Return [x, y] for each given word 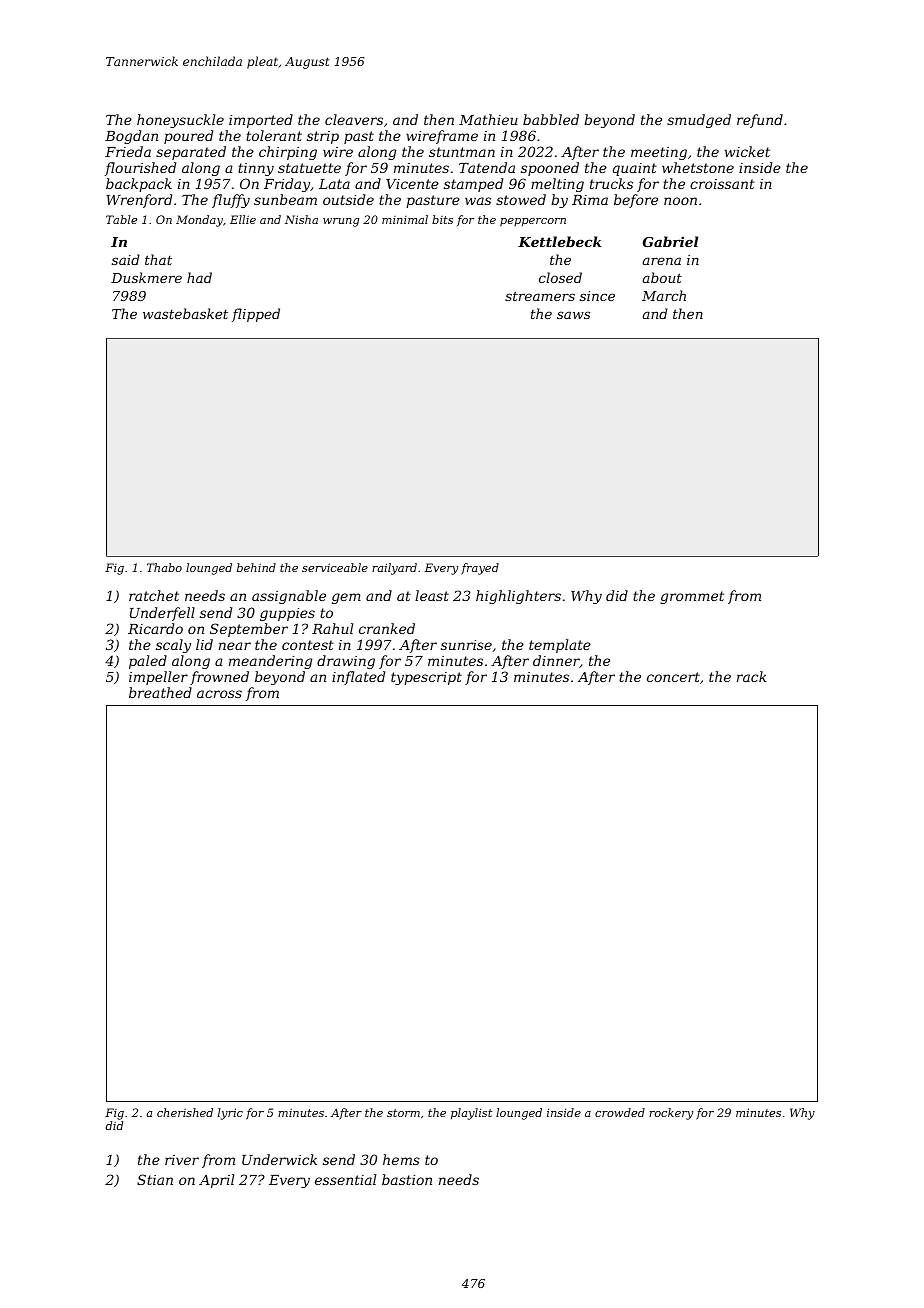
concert [673, 677]
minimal [405, 219]
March [664, 295]
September [249, 630]
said [126, 259]
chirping [288, 153]
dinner [556, 661]
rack [752, 676]
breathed [160, 692]
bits [442, 219]
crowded [620, 1112]
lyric [230, 1114]
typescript [426, 678]
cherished [185, 1112]
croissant [722, 184]
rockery [671, 1114]
